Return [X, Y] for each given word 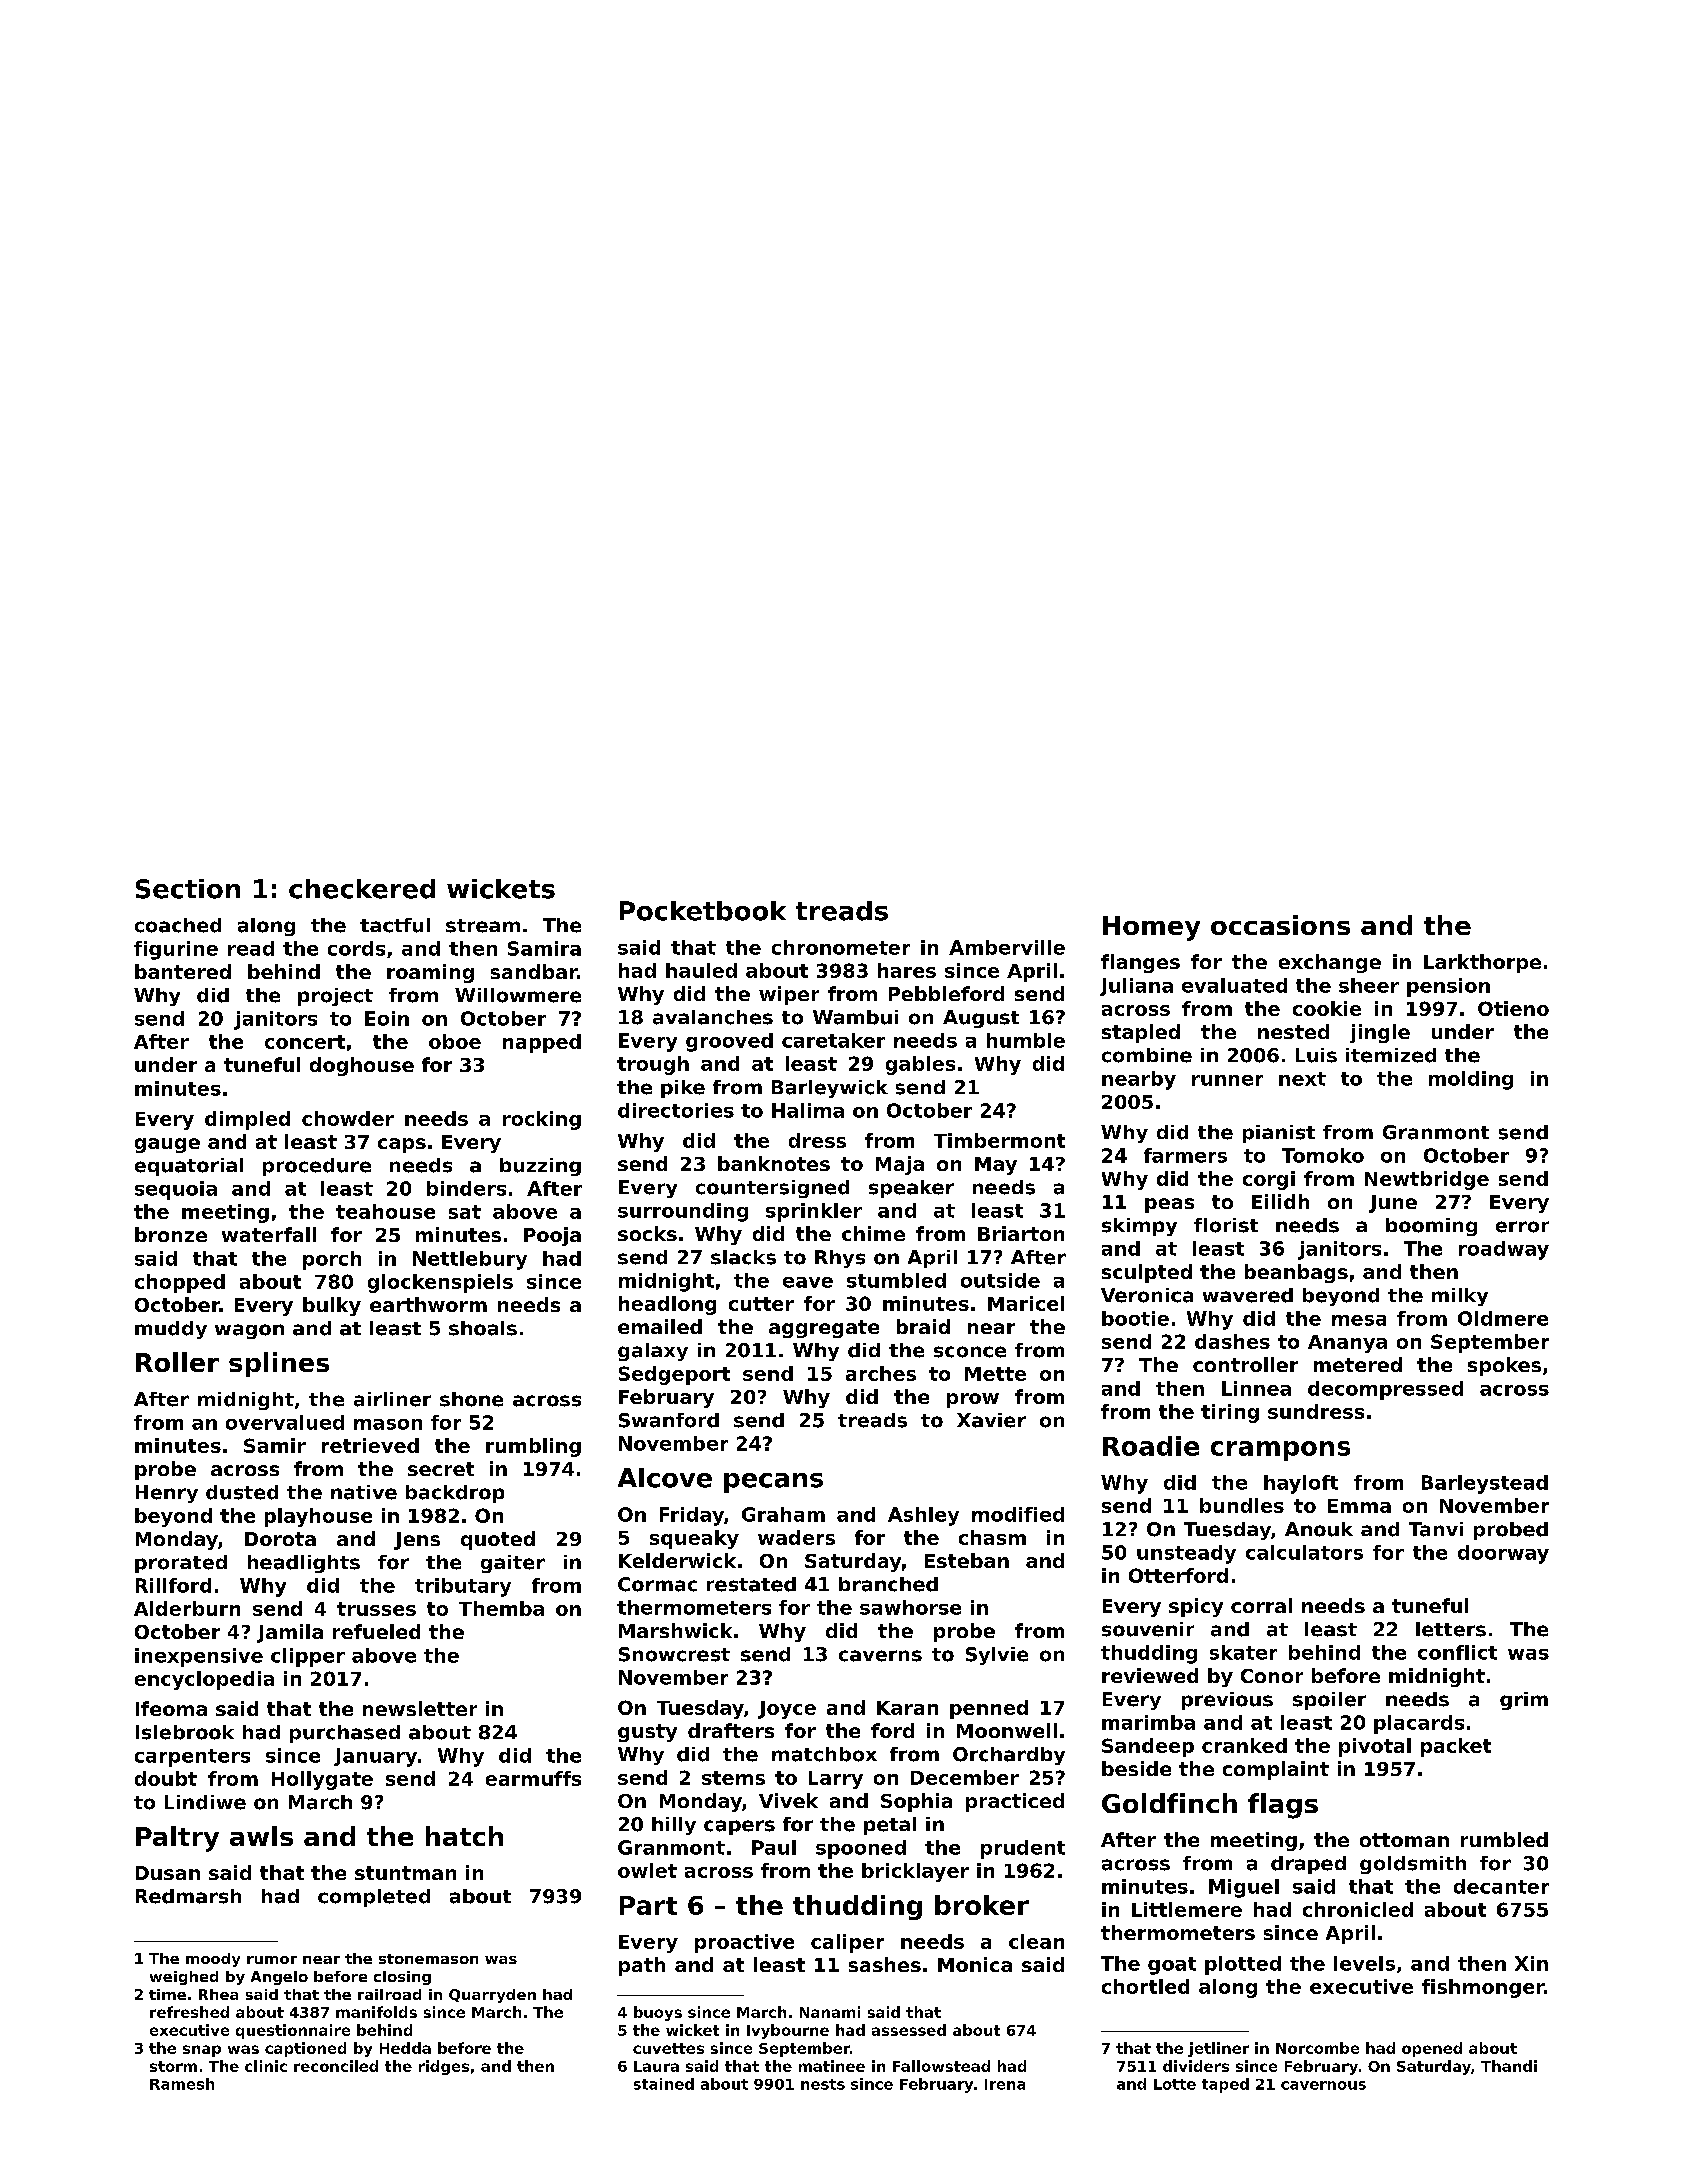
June [1393, 1204]
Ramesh [182, 2084]
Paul [774, 1847]
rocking [542, 1120]
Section [188, 889]
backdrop [455, 1494]
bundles [1242, 1505]
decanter [1501, 1886]
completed [374, 1898]
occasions [1280, 925]
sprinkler [814, 1212]
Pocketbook [703, 911]
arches [881, 1373]
